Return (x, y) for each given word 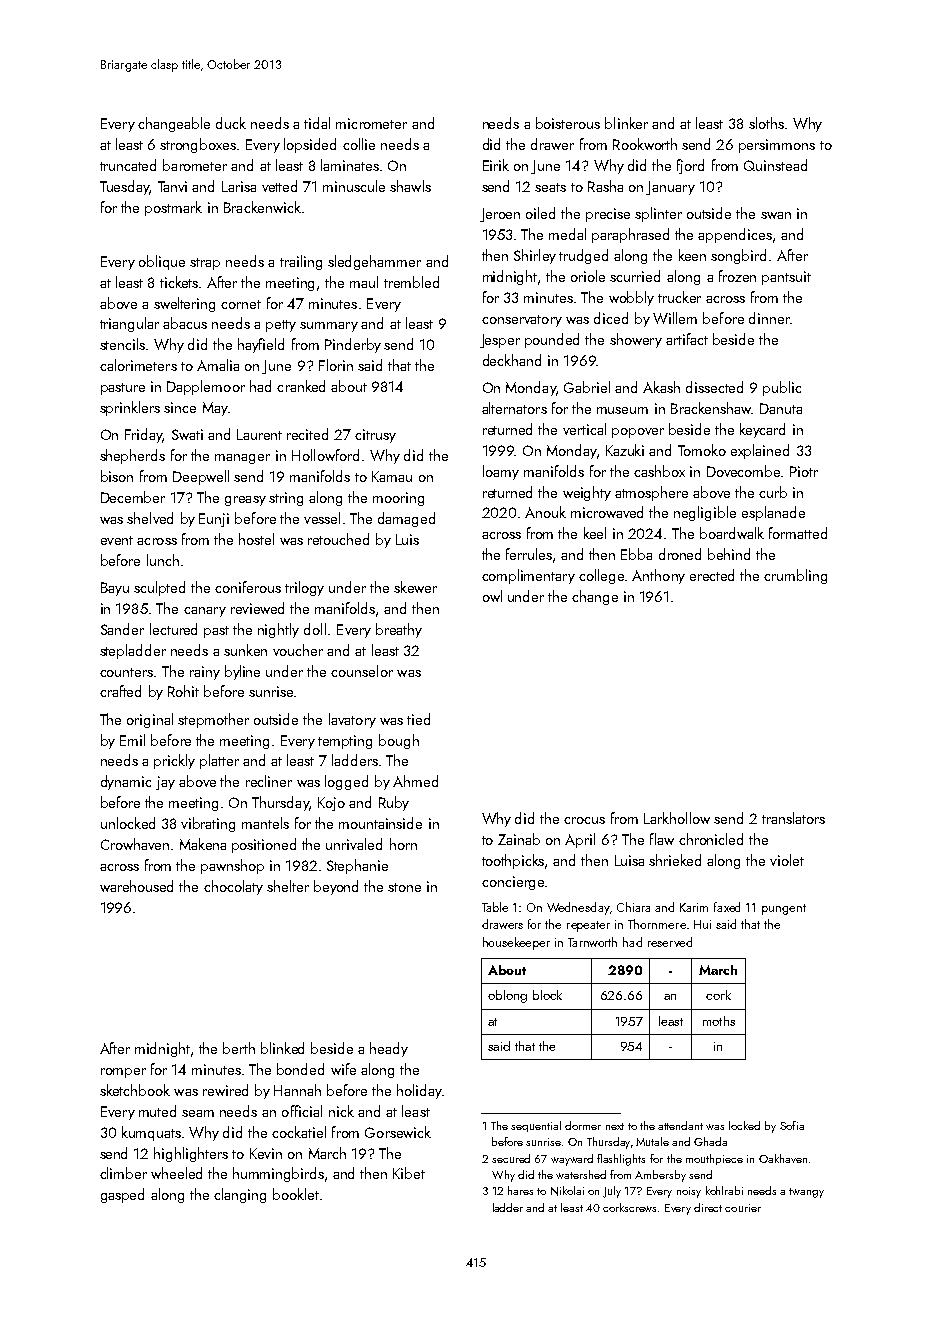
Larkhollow (677, 818)
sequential (536, 1126)
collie (359, 144)
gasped (122, 1195)
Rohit (183, 691)
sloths (766, 123)
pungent (784, 909)
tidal (317, 123)
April (580, 840)
